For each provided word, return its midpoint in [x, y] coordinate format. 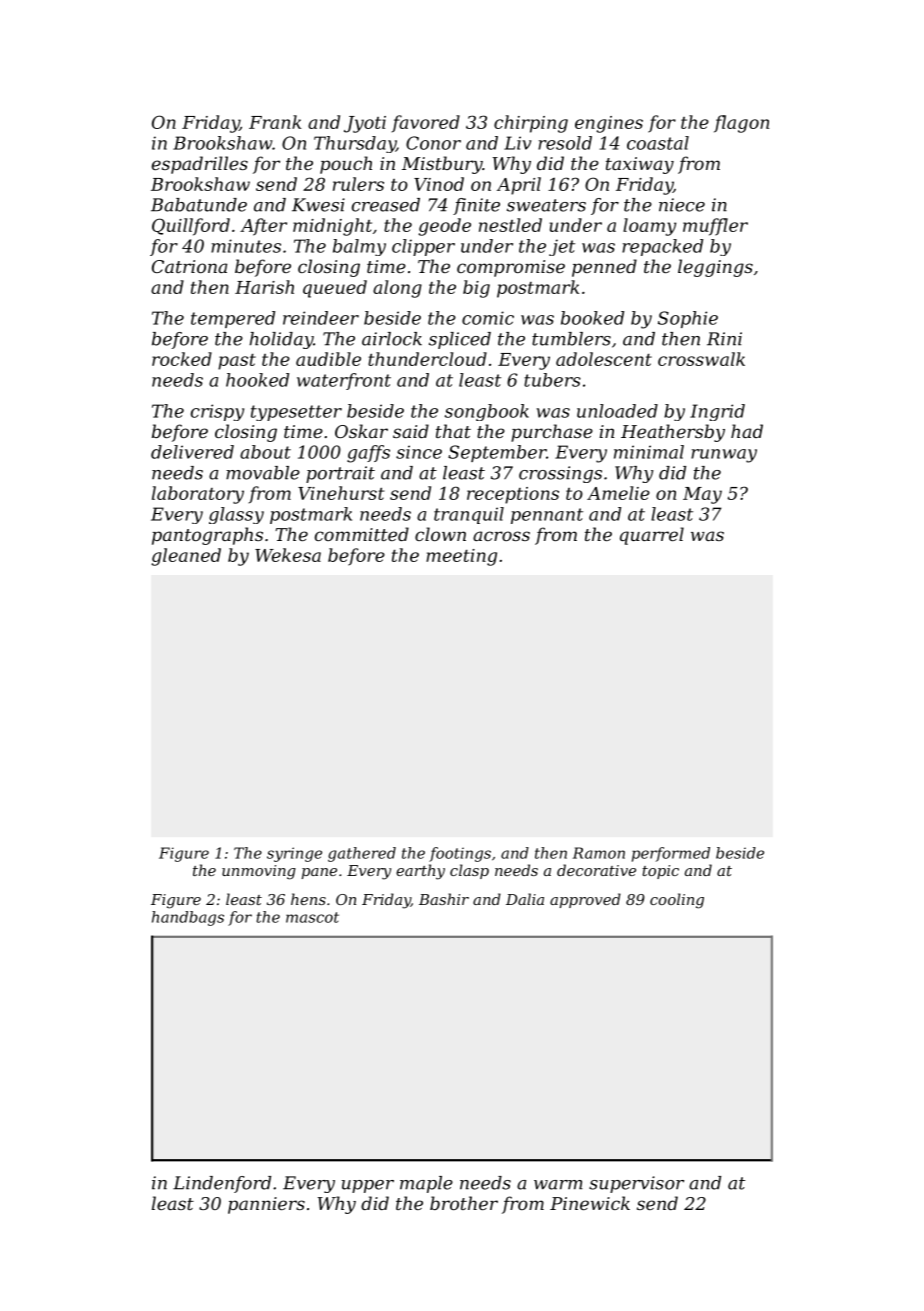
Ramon [599, 853]
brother [464, 1203]
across [501, 536]
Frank [275, 122]
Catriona [189, 266]
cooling [677, 901]
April [519, 186]
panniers [266, 1205]
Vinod [439, 184]
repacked [662, 247]
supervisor [636, 1184]
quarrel [652, 536]
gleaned [186, 557]
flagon [741, 124]
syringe [294, 854]
